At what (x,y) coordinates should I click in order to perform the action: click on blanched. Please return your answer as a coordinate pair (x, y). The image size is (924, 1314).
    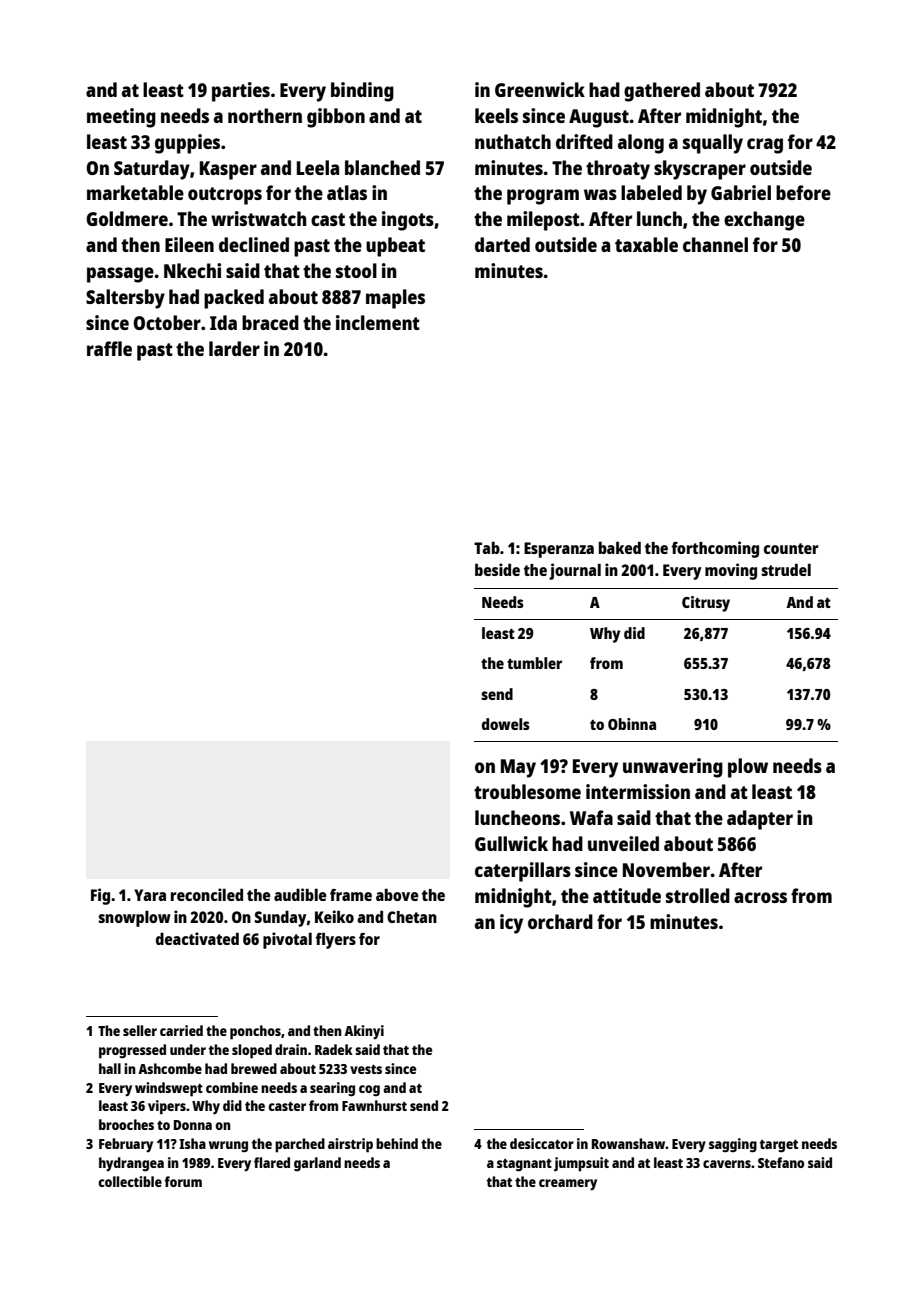
    Looking at the image, I should click on (382, 167).
